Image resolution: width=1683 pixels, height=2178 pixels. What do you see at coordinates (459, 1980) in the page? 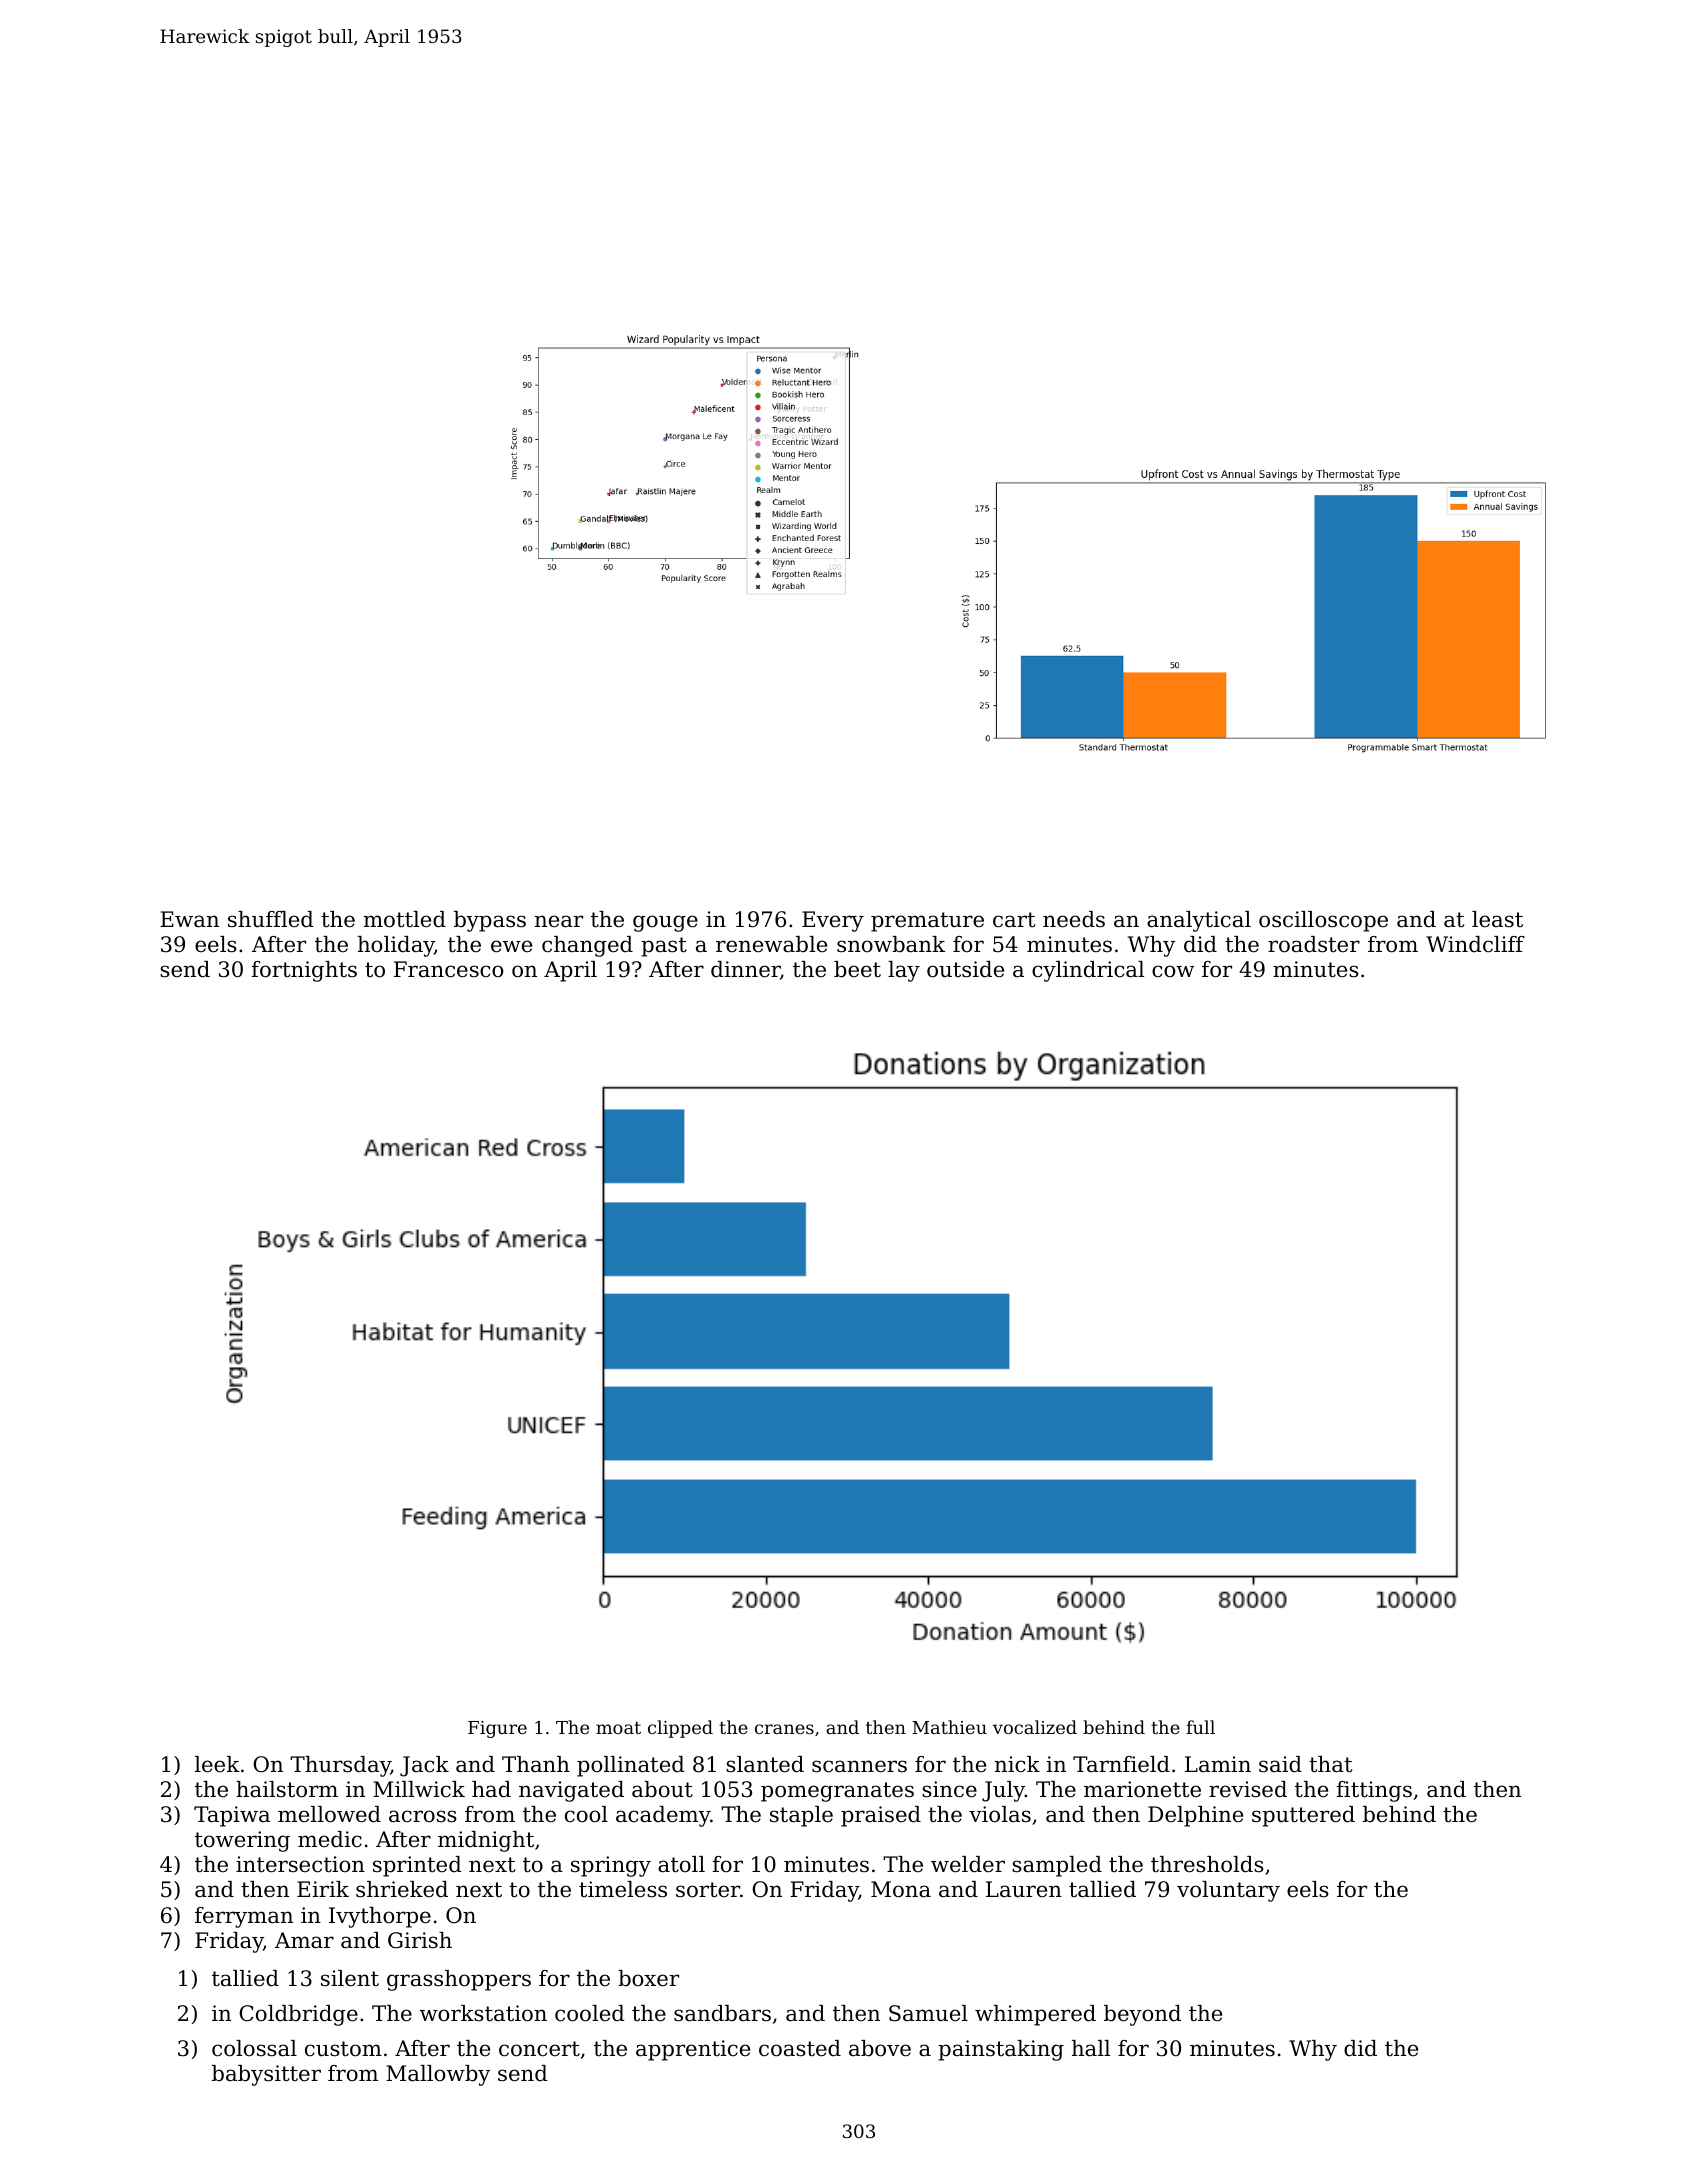
I see `grasshoppers` at bounding box center [459, 1980].
